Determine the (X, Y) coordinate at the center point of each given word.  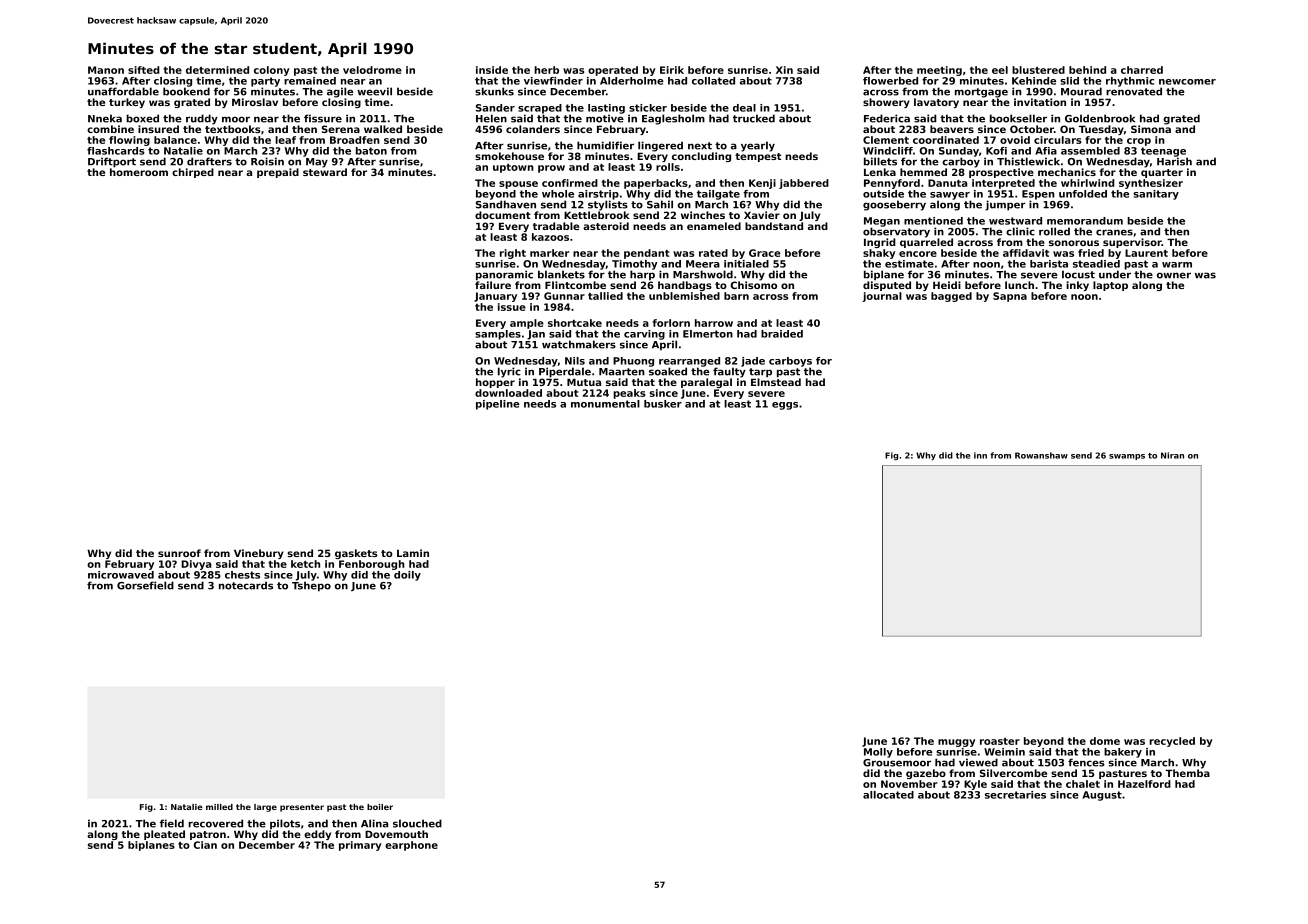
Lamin (413, 553)
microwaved (121, 575)
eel (1000, 70)
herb (546, 70)
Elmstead (776, 382)
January (495, 297)
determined (217, 70)
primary (360, 846)
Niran (1172, 455)
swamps (1127, 457)
